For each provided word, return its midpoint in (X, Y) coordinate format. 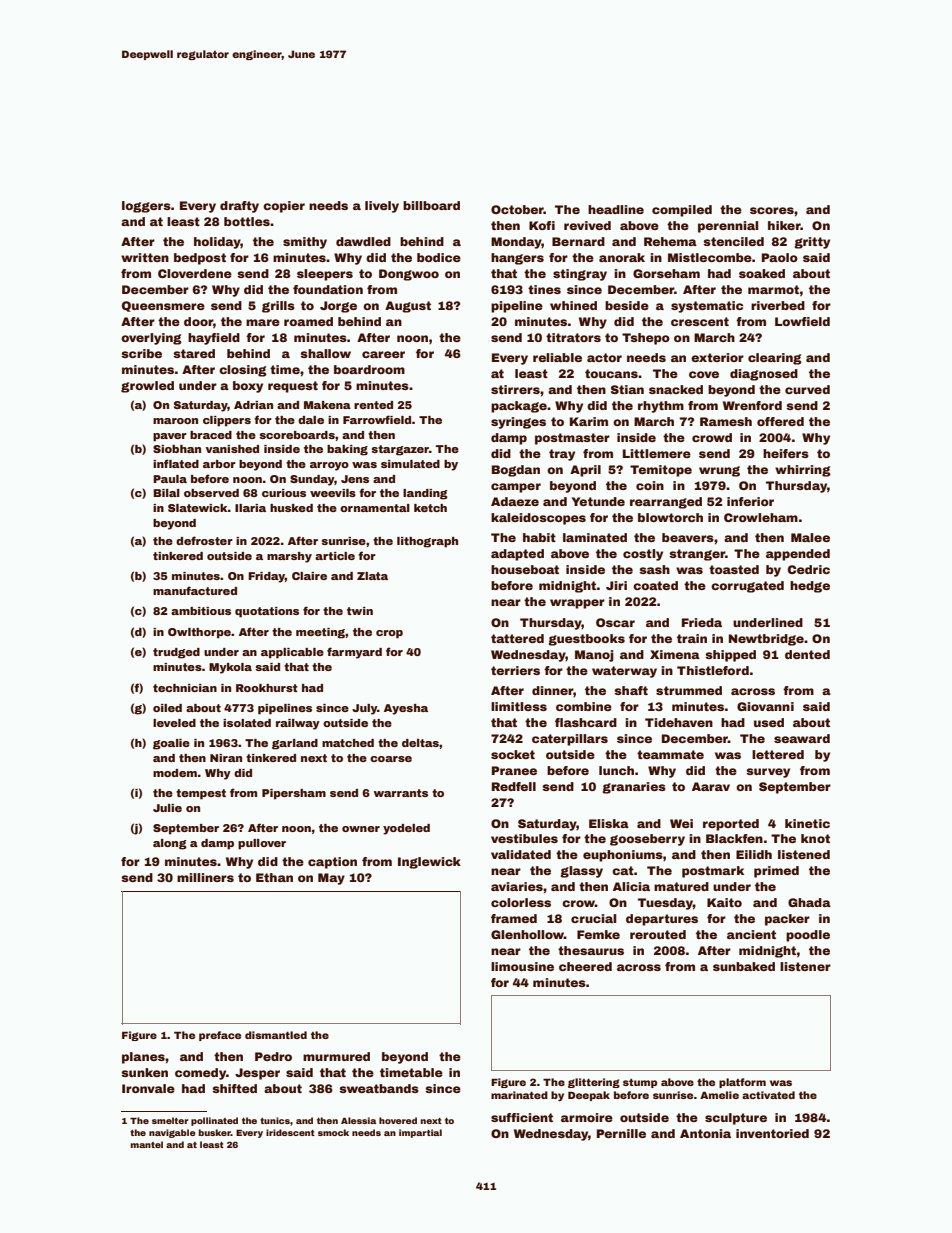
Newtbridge (766, 640)
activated (768, 1095)
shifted (234, 1088)
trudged (176, 653)
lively (382, 207)
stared (194, 353)
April (585, 471)
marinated (519, 1095)
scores (772, 210)
